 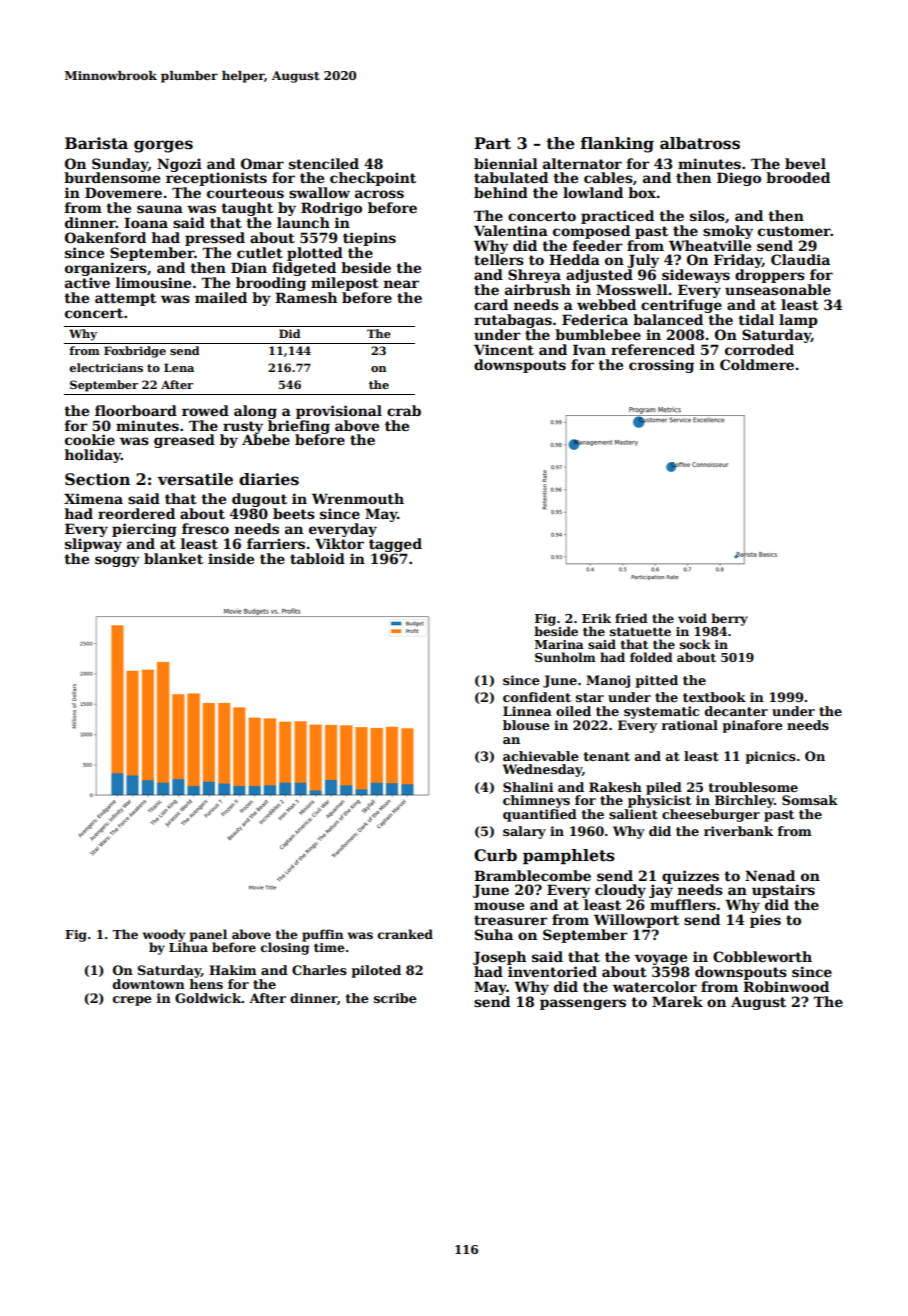 I want to click on cranked, so click(x=405, y=934).
